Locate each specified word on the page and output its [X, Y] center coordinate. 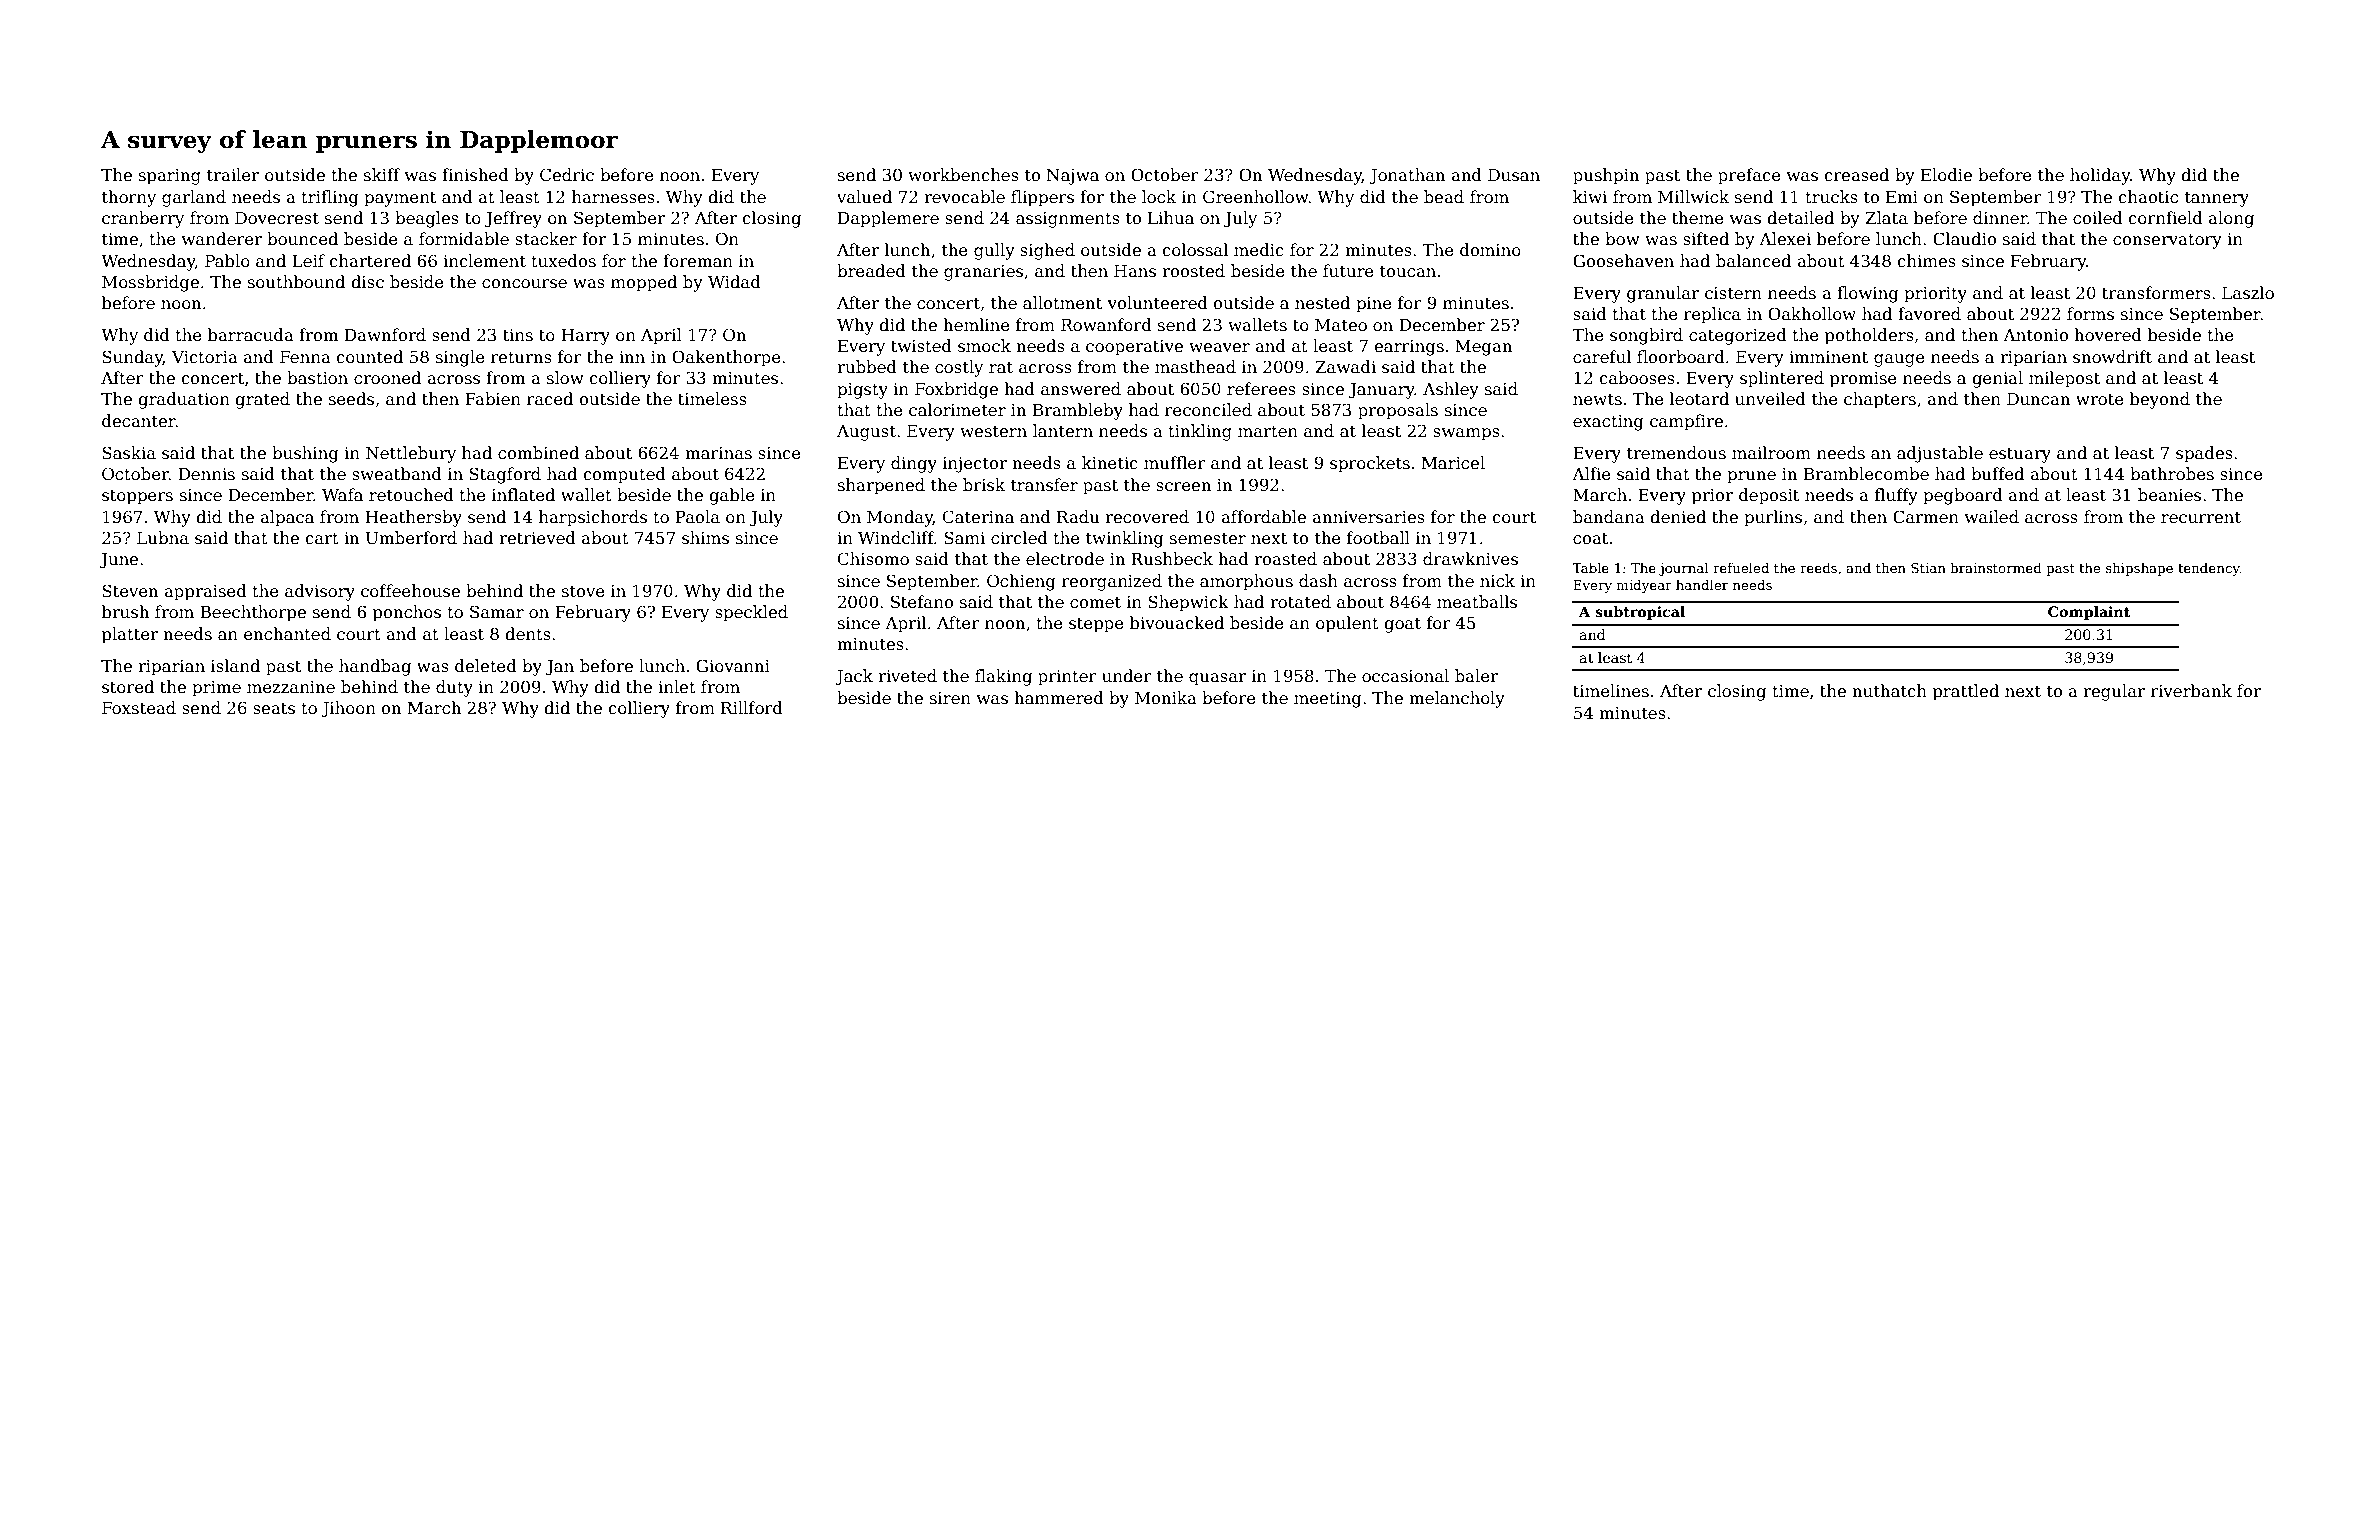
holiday [2100, 176]
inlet [677, 686]
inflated [523, 495]
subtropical [1640, 613]
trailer [233, 175]
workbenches [963, 175]
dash [1318, 581]
